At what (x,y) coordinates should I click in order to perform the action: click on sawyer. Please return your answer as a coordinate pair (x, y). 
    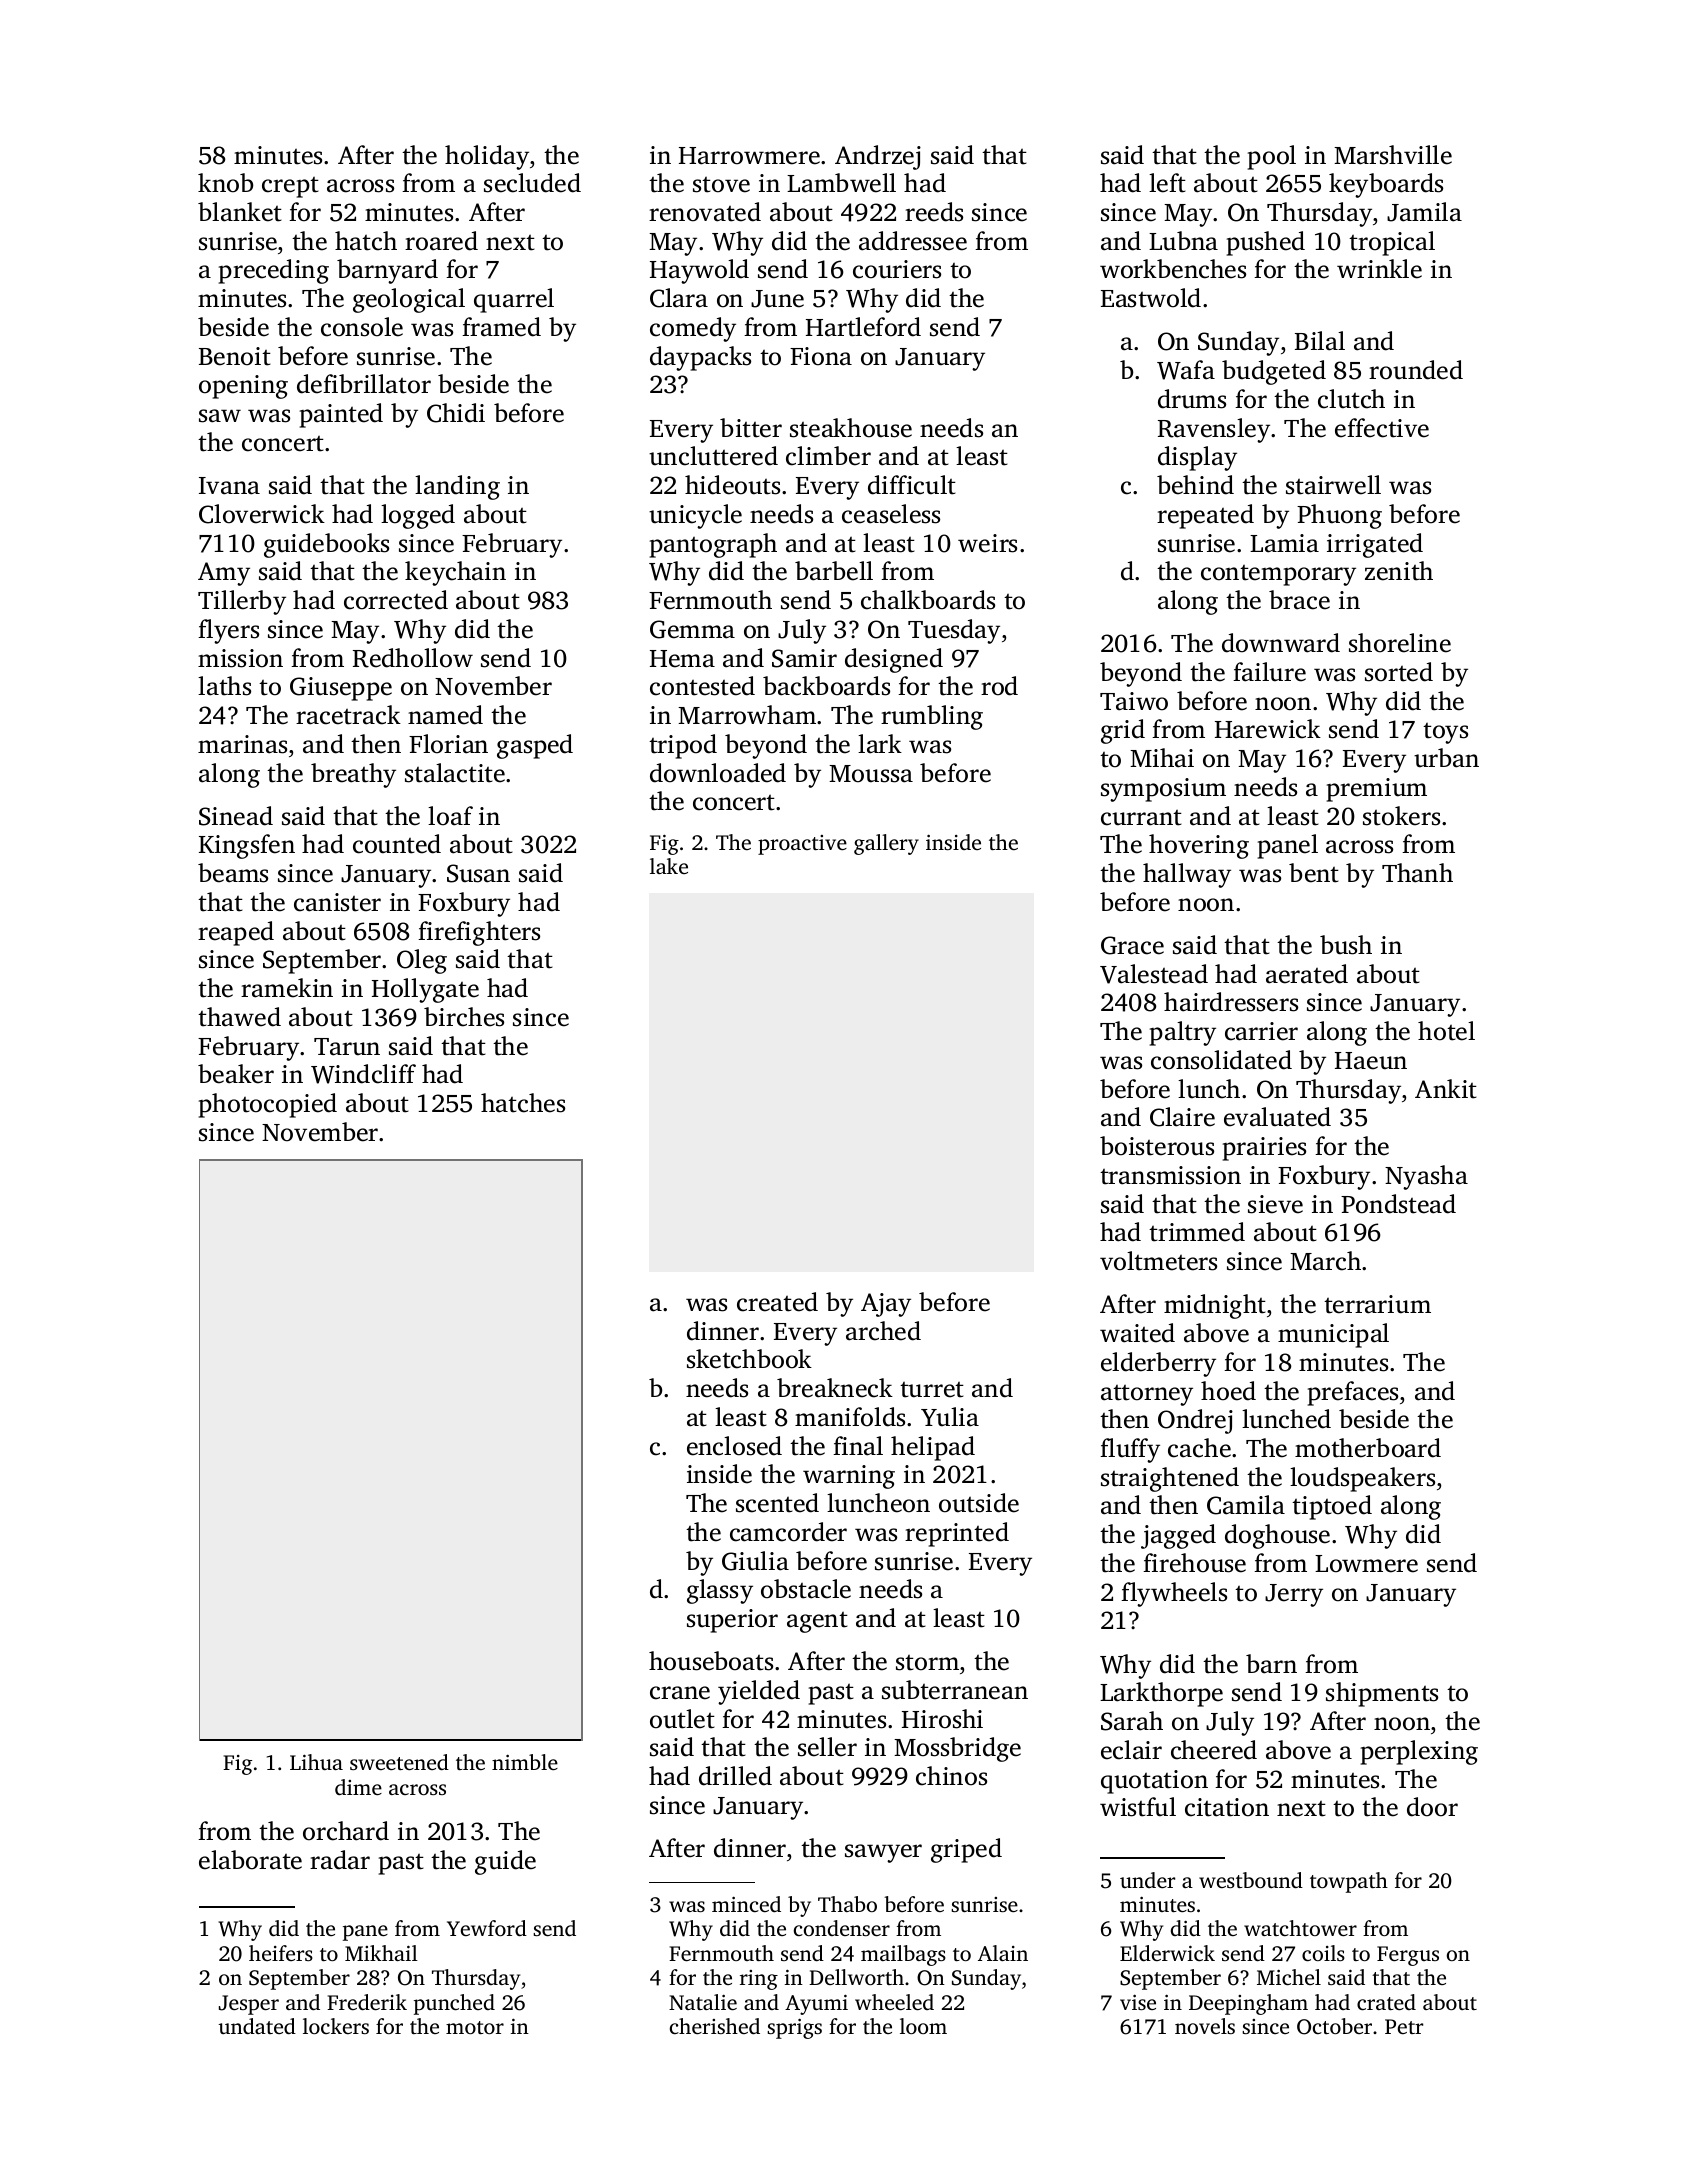
    Looking at the image, I should click on (883, 1853).
